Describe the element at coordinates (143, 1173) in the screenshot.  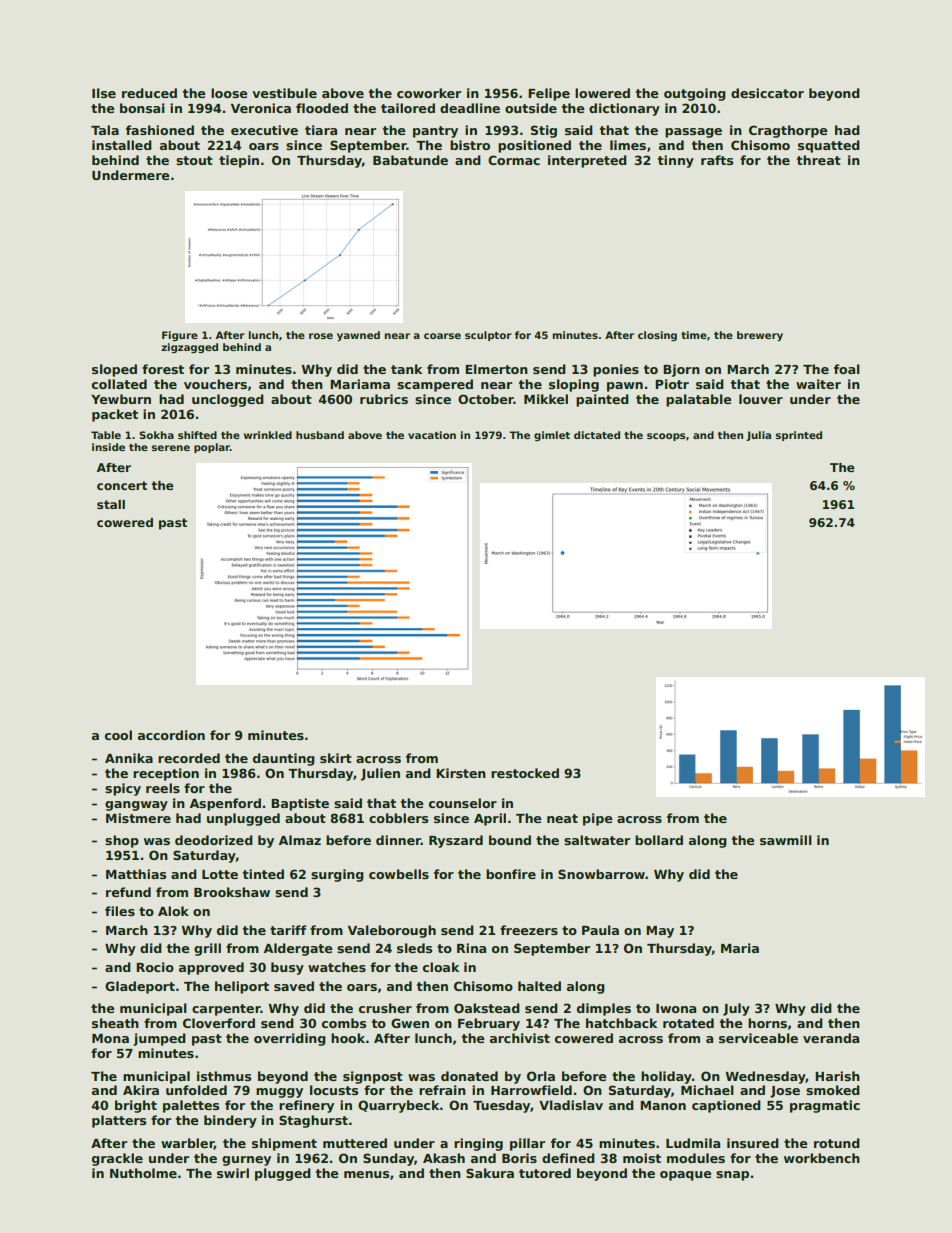
I see `Nutholme` at that location.
